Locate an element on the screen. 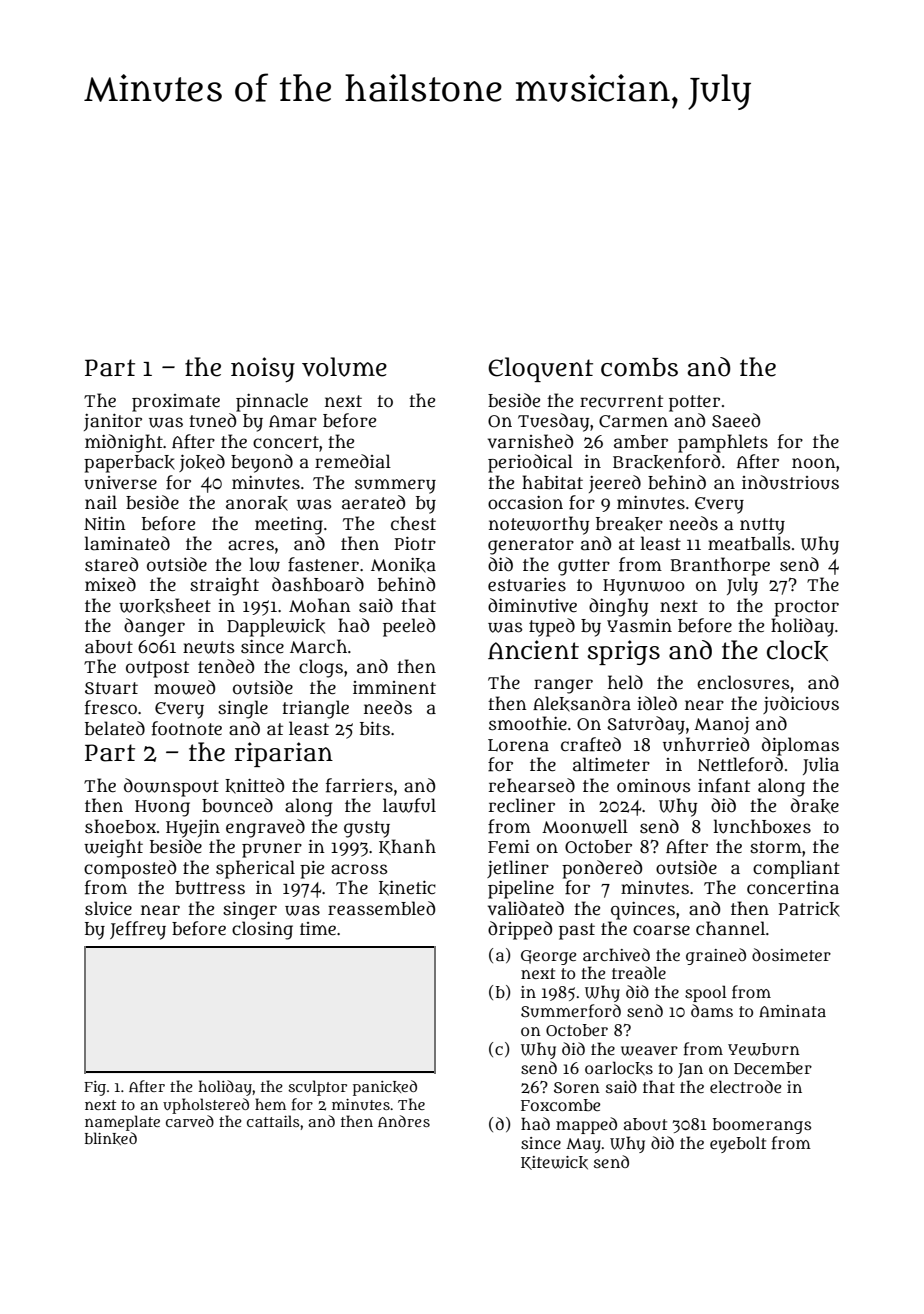  Eloquent is located at coordinates (540, 369).
